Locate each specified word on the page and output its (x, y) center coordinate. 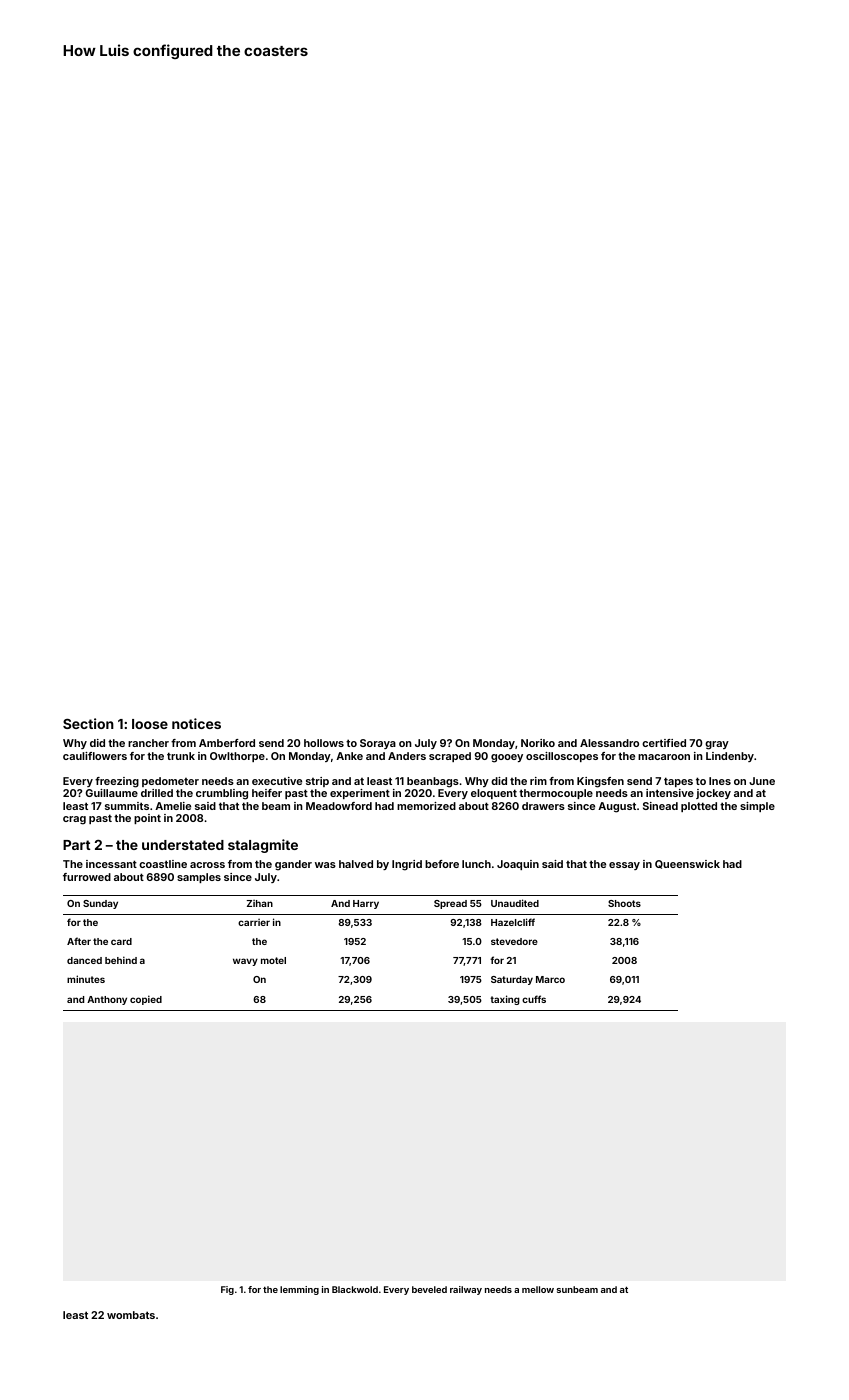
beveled (429, 1289)
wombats (131, 1315)
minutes (86, 979)
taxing (505, 1000)
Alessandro (609, 743)
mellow (538, 1289)
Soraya (378, 744)
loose (150, 724)
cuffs (534, 999)
